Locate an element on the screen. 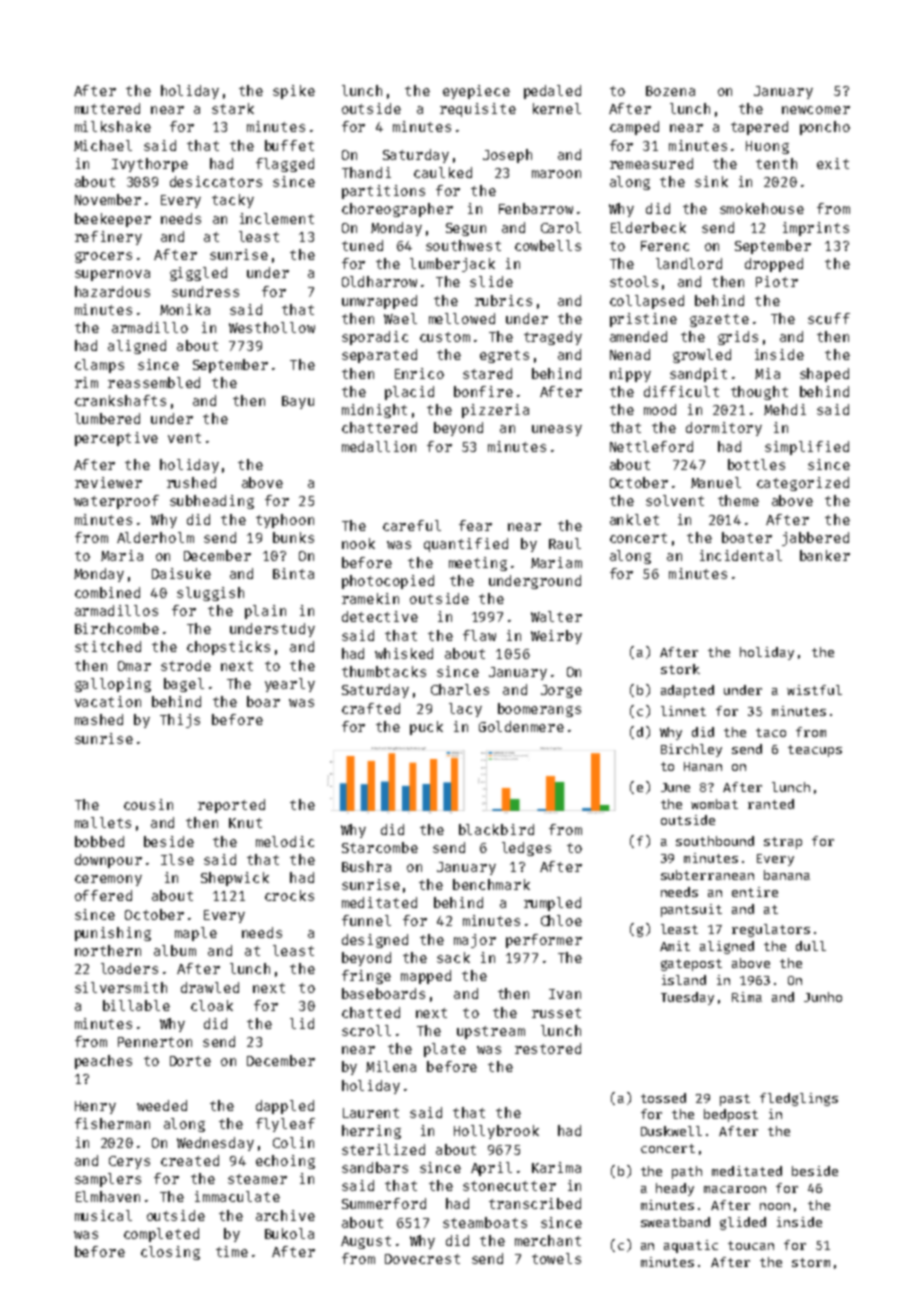 The width and height of the screenshot is (924, 1308). mood is located at coordinates (660, 409).
